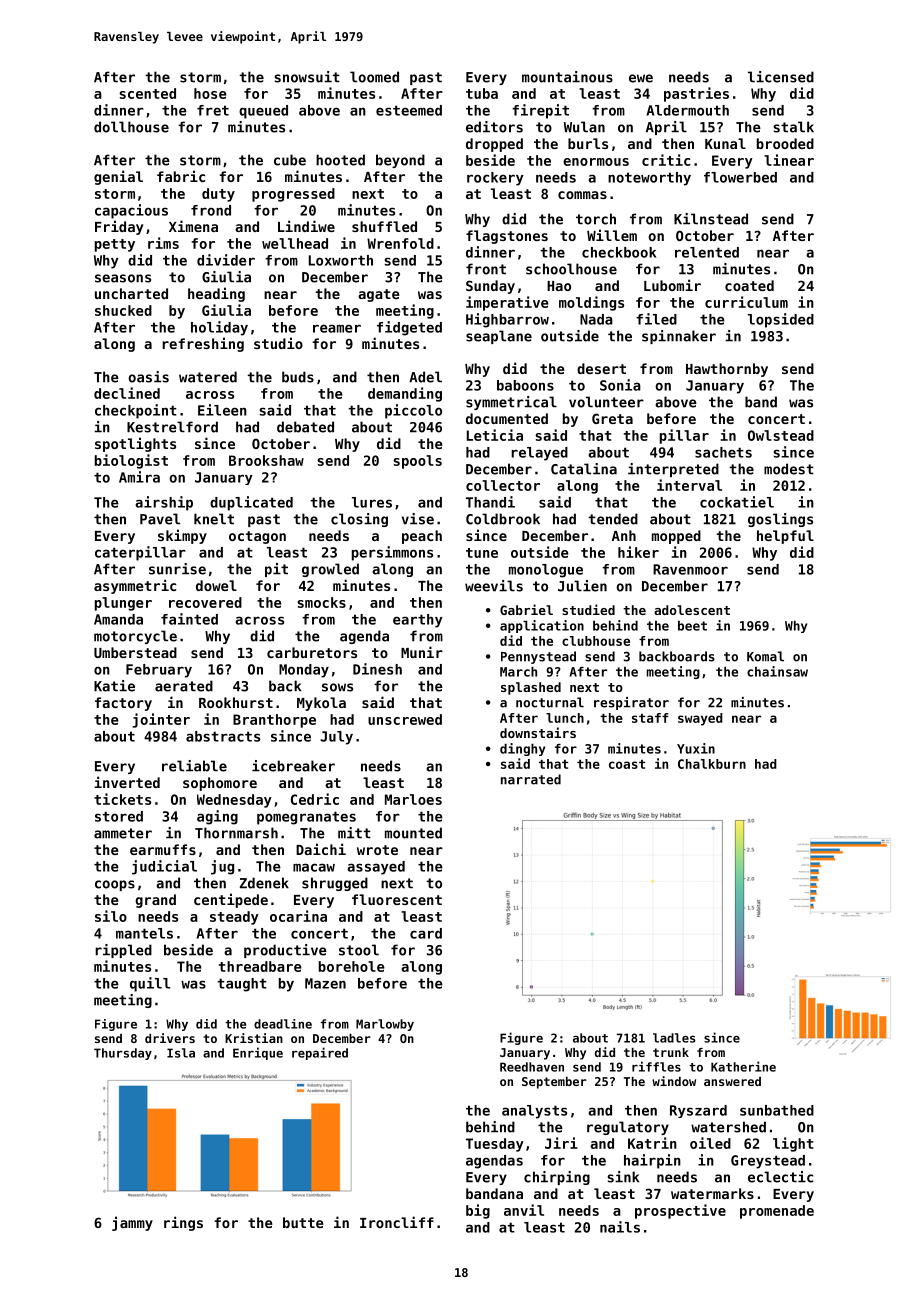 This screenshot has height=1316, width=908. I want to click on Amira, so click(139, 477).
